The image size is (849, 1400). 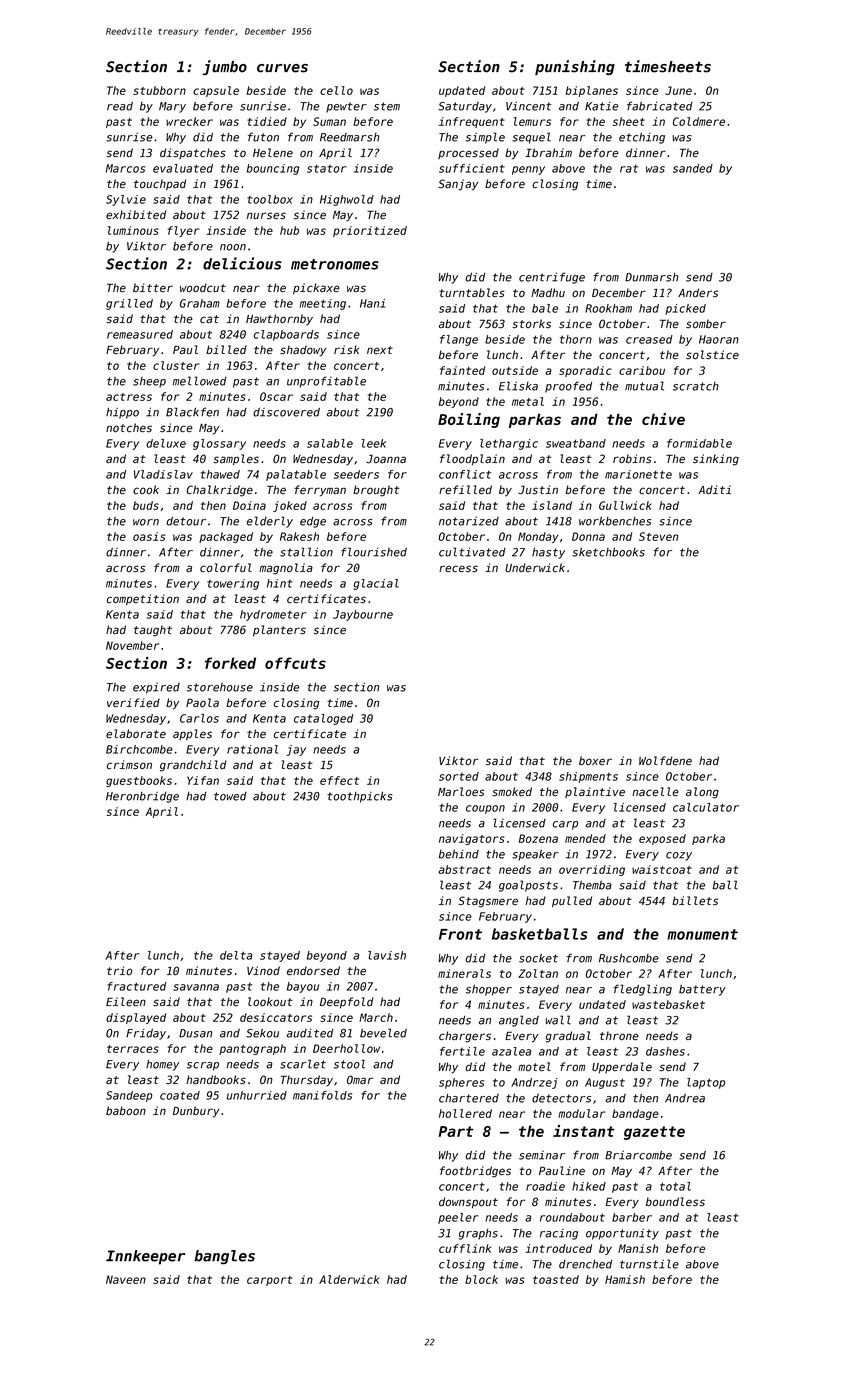 I want to click on hasty, so click(x=548, y=553).
